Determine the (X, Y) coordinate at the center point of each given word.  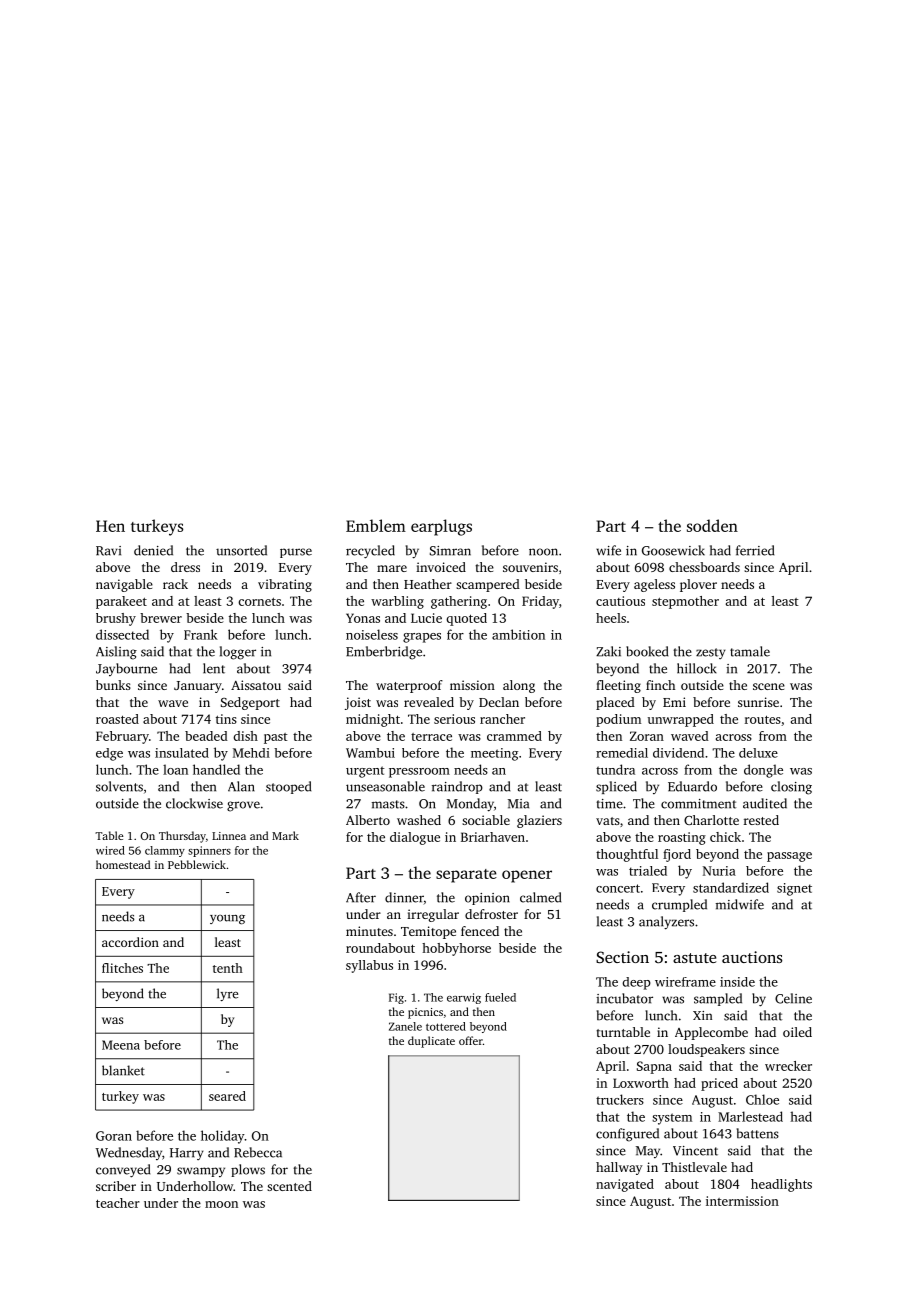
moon (221, 1204)
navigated (625, 1185)
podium (618, 720)
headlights (781, 1185)
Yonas (363, 618)
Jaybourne (126, 669)
